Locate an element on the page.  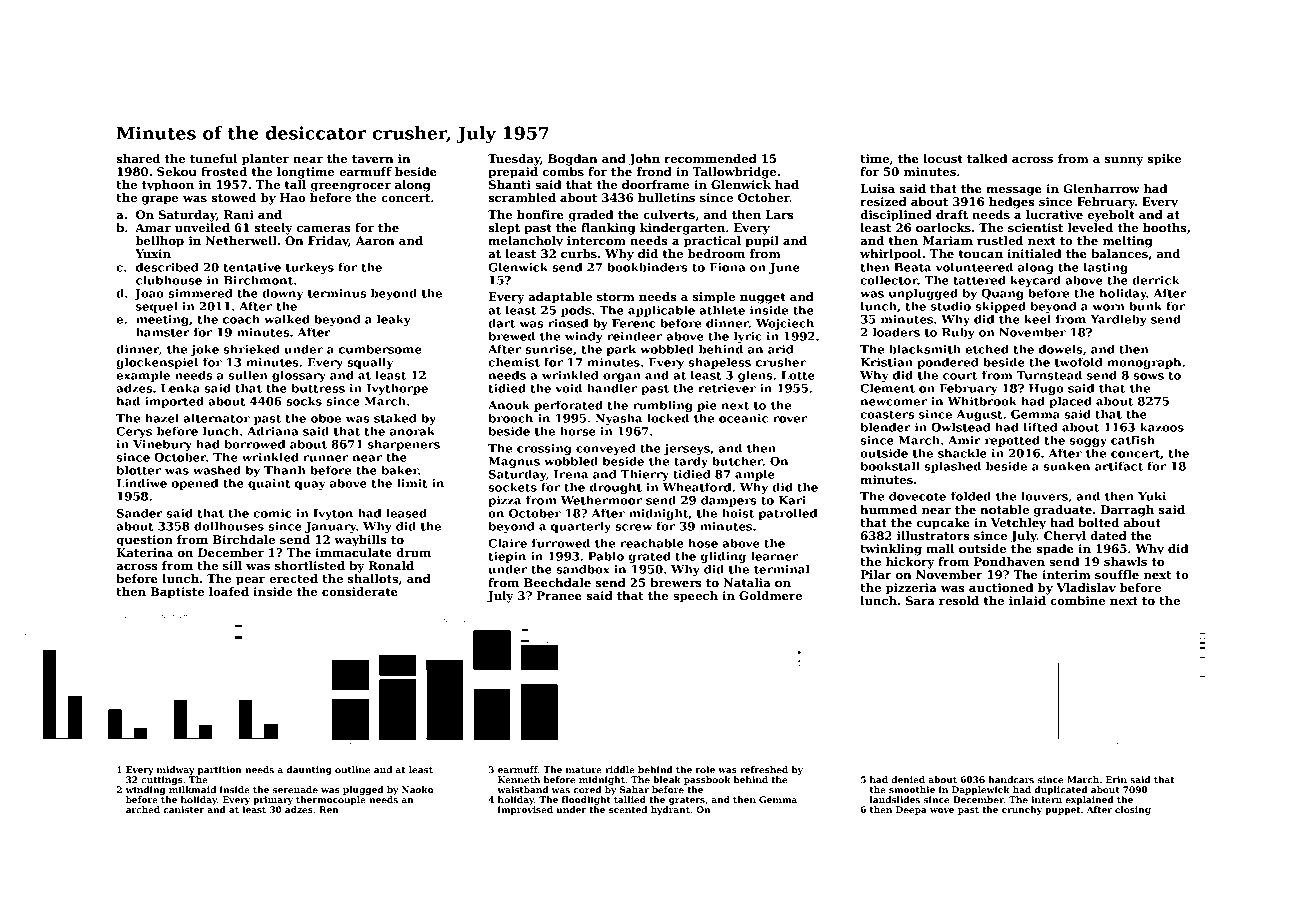
adaptable is located at coordinates (560, 298).
